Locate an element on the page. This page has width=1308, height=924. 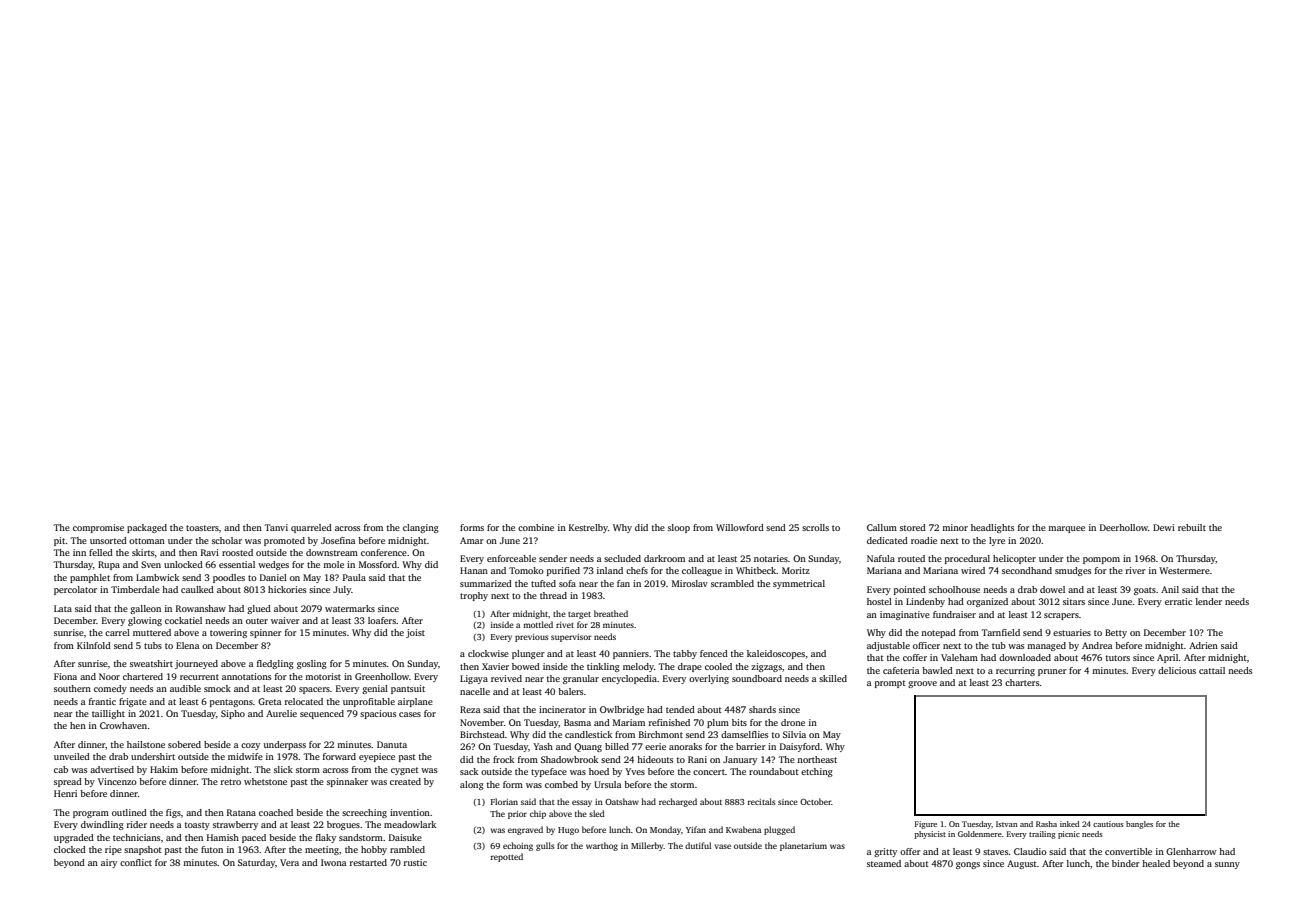
rustic is located at coordinates (415, 862).
